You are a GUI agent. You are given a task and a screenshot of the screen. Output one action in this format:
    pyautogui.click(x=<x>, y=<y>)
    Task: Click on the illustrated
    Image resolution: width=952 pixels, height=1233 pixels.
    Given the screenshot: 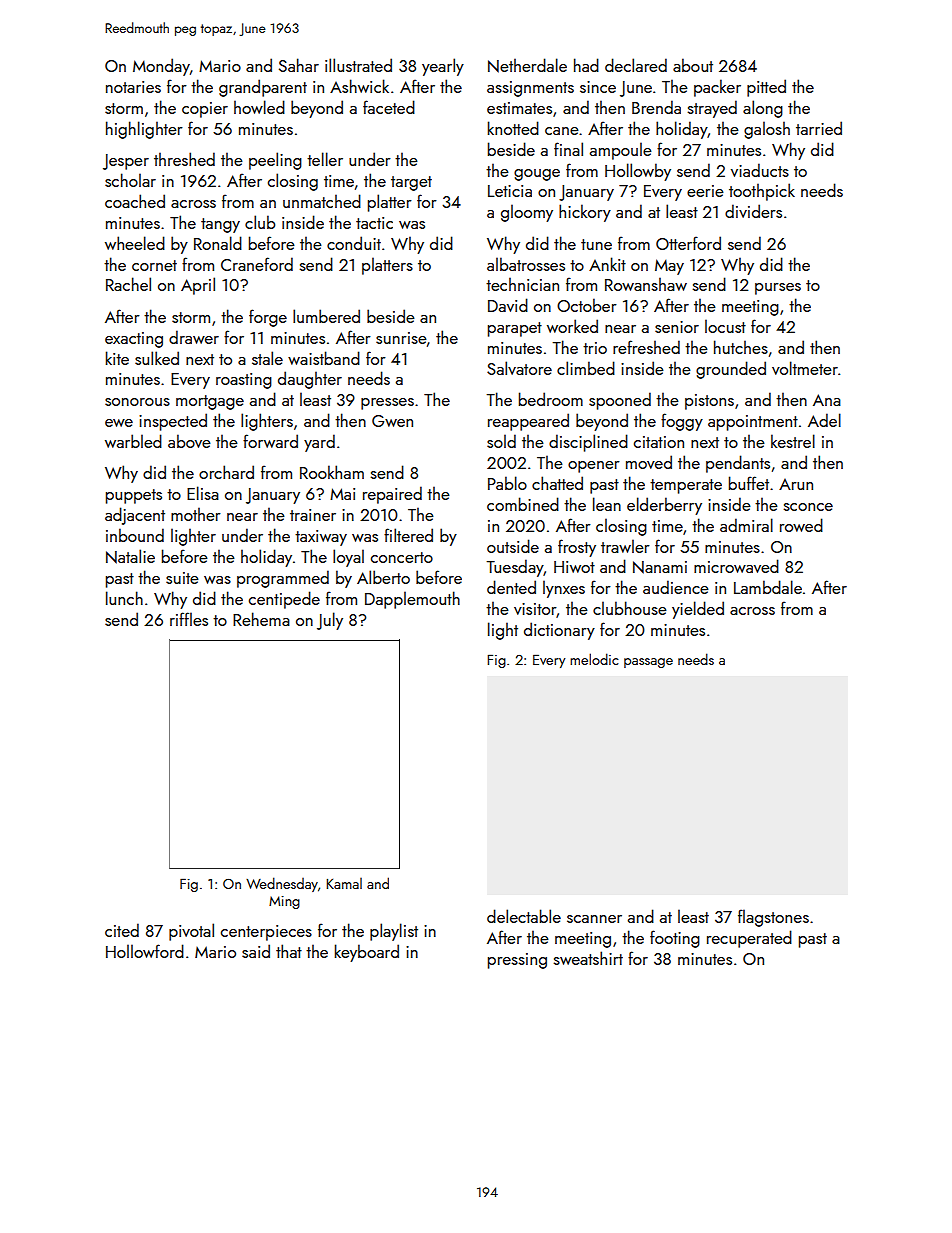 What is the action you would take?
    pyautogui.click(x=358, y=65)
